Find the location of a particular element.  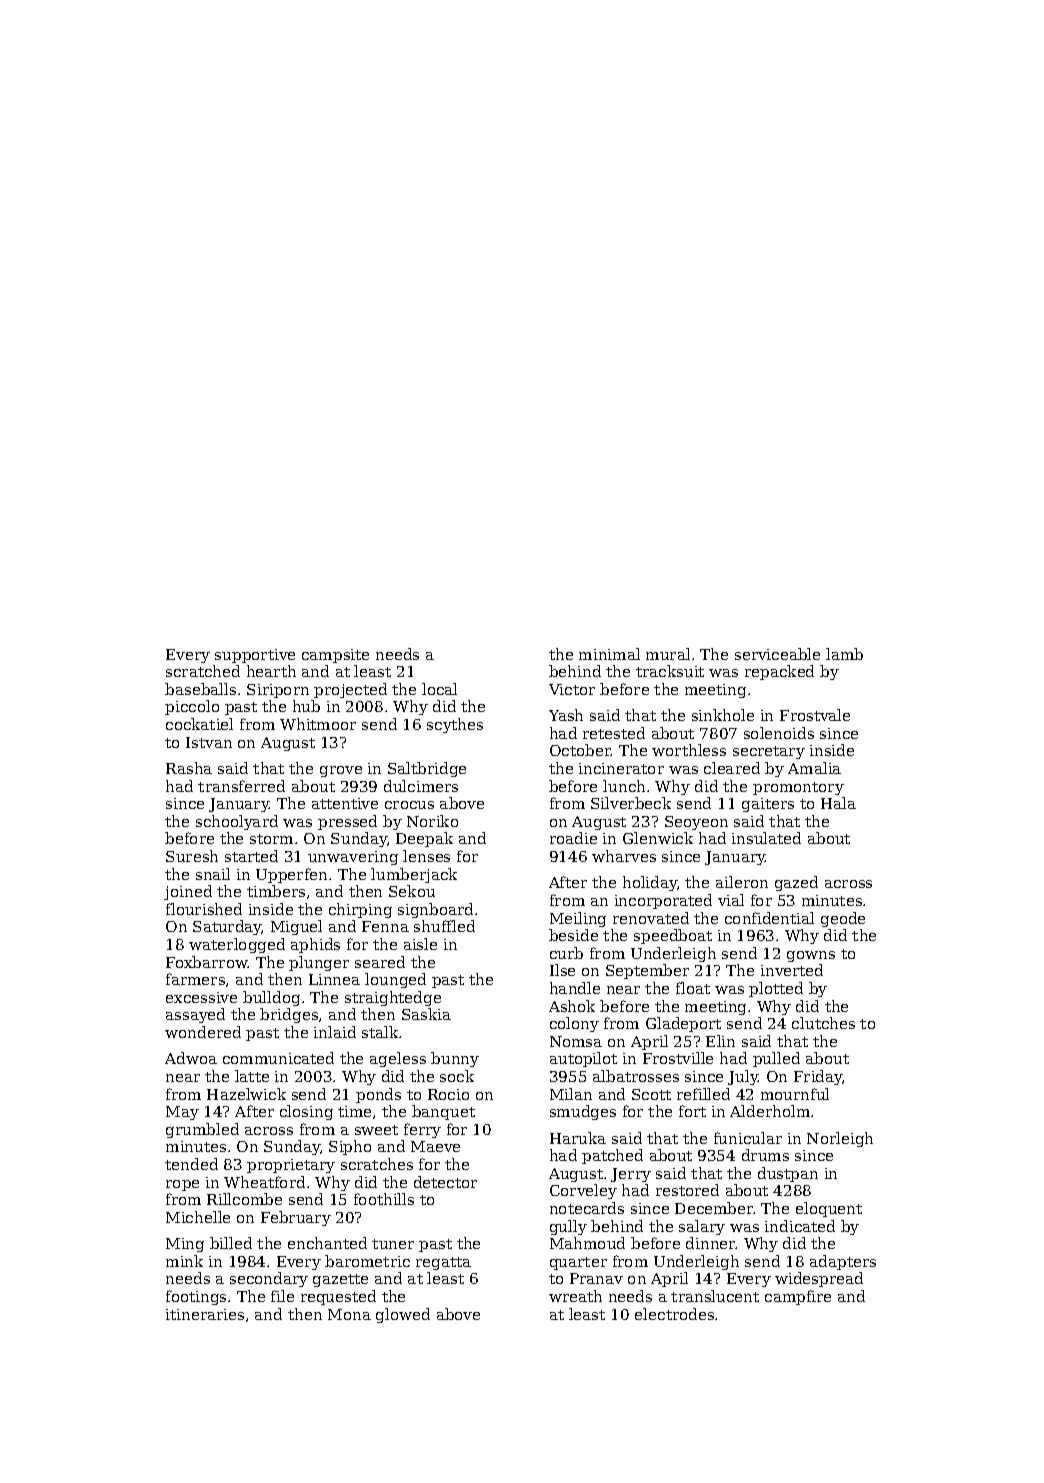

Haruka is located at coordinates (578, 1138).
